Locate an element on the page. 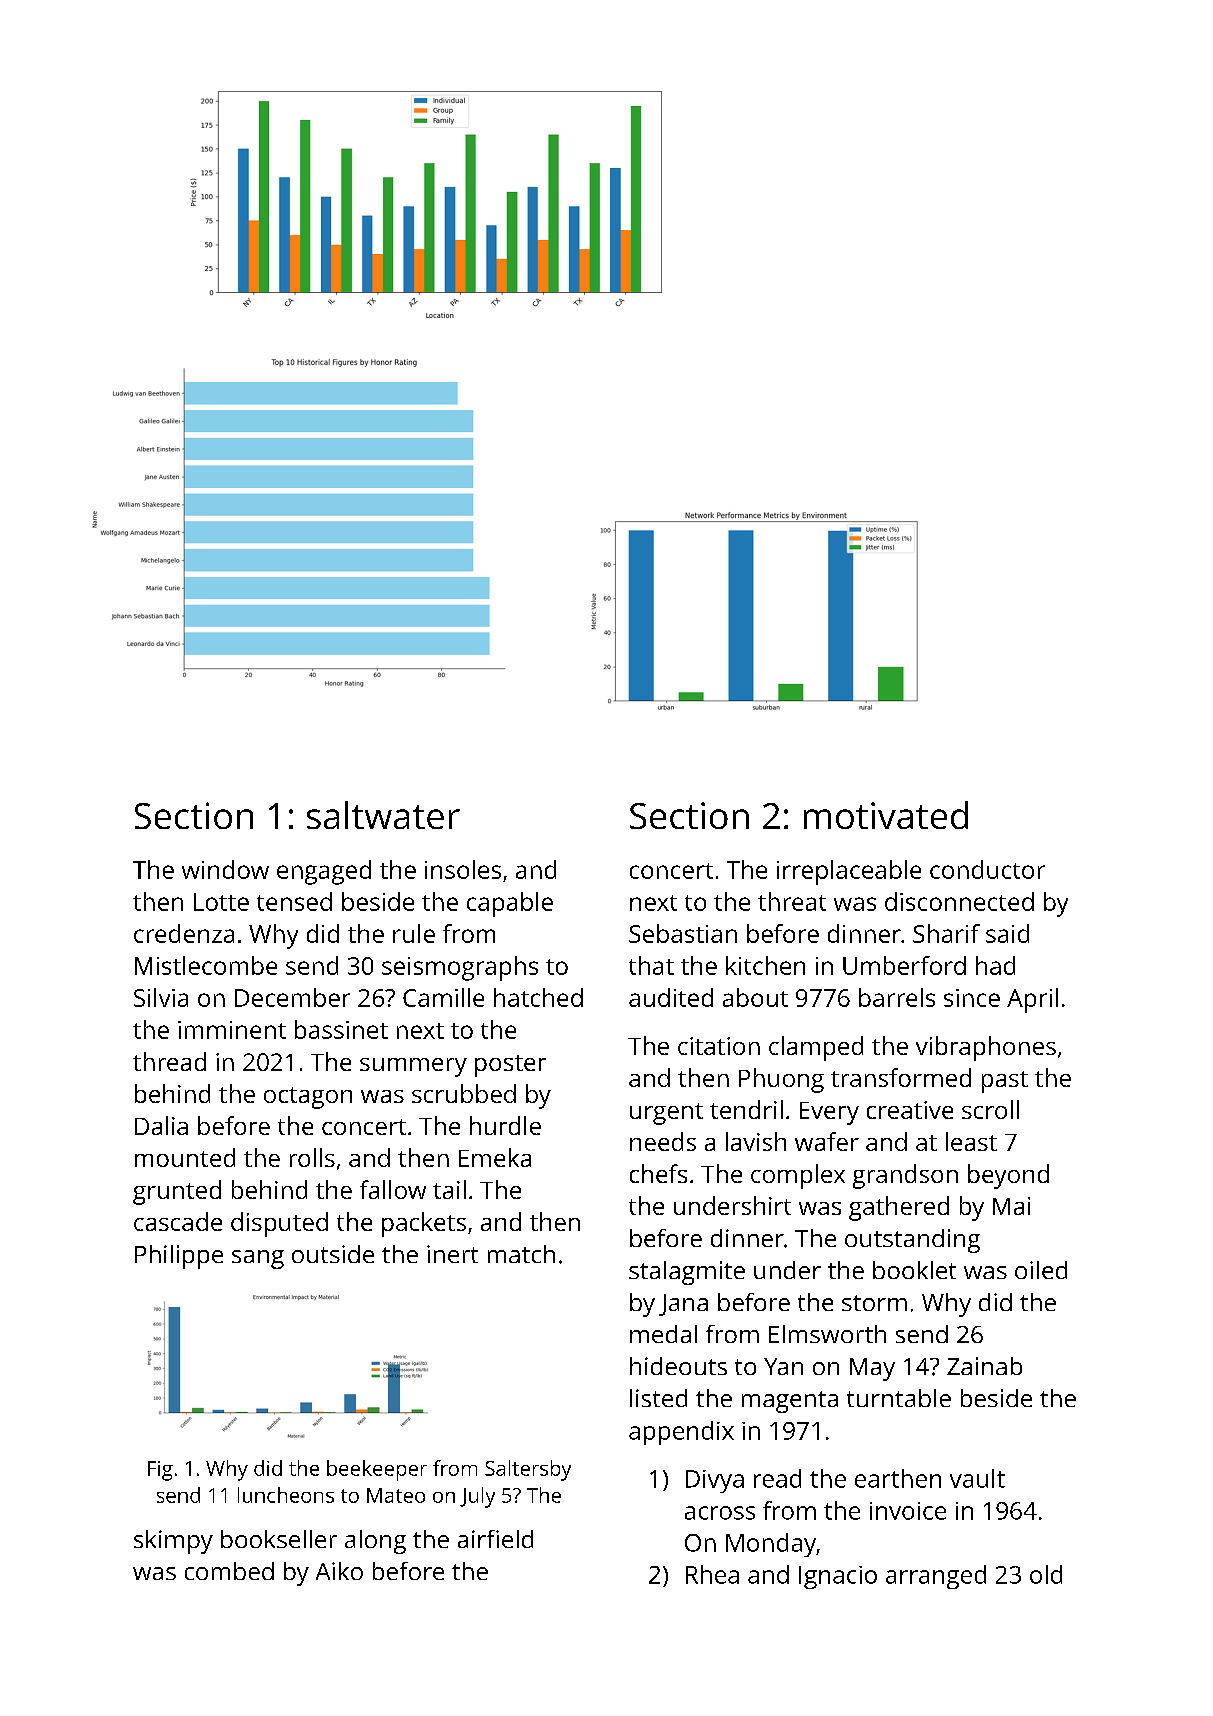 This page has width=1213, height=1716. insoles is located at coordinates (463, 869).
